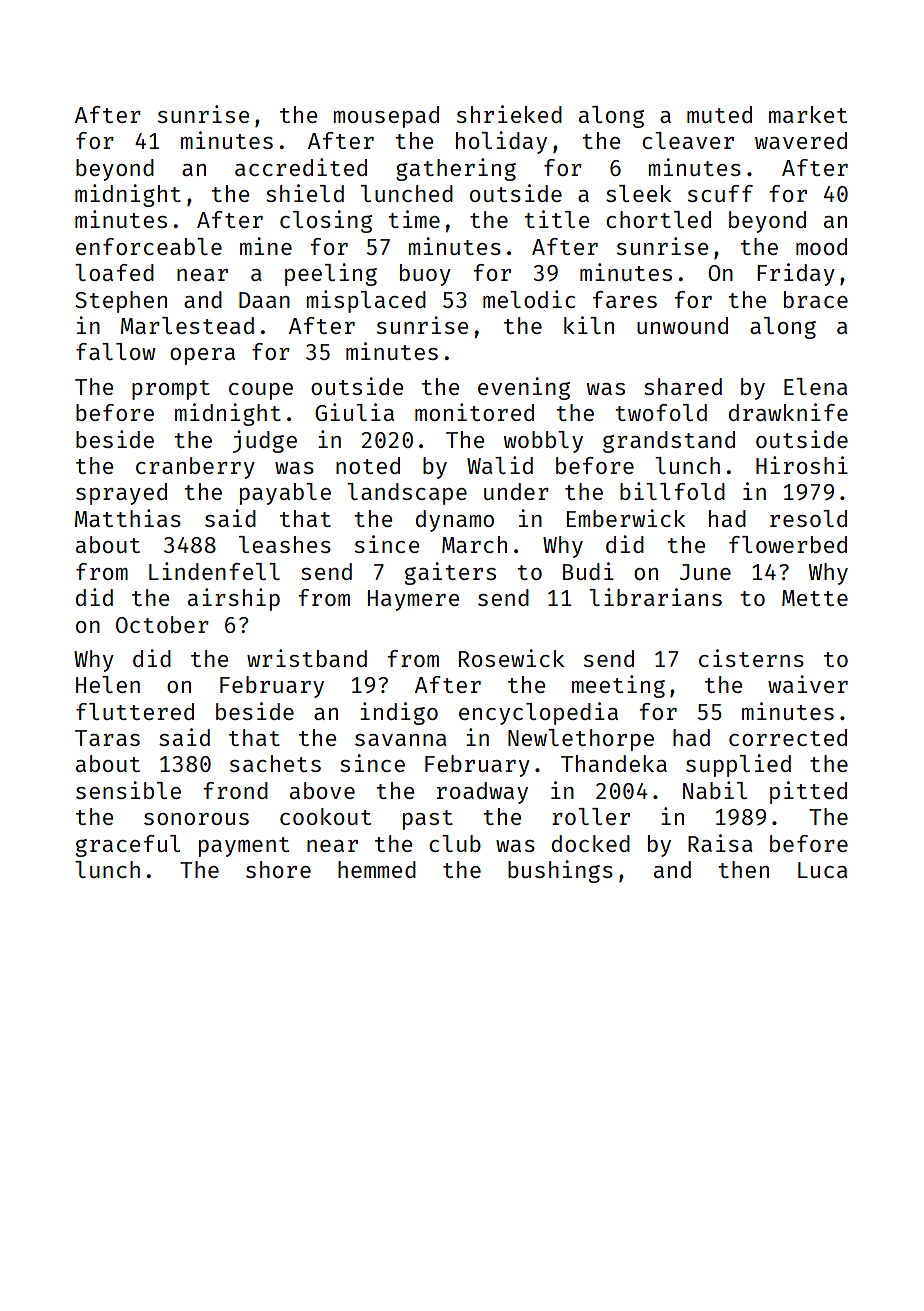 This screenshot has width=924, height=1311. I want to click on graceful, so click(128, 846).
